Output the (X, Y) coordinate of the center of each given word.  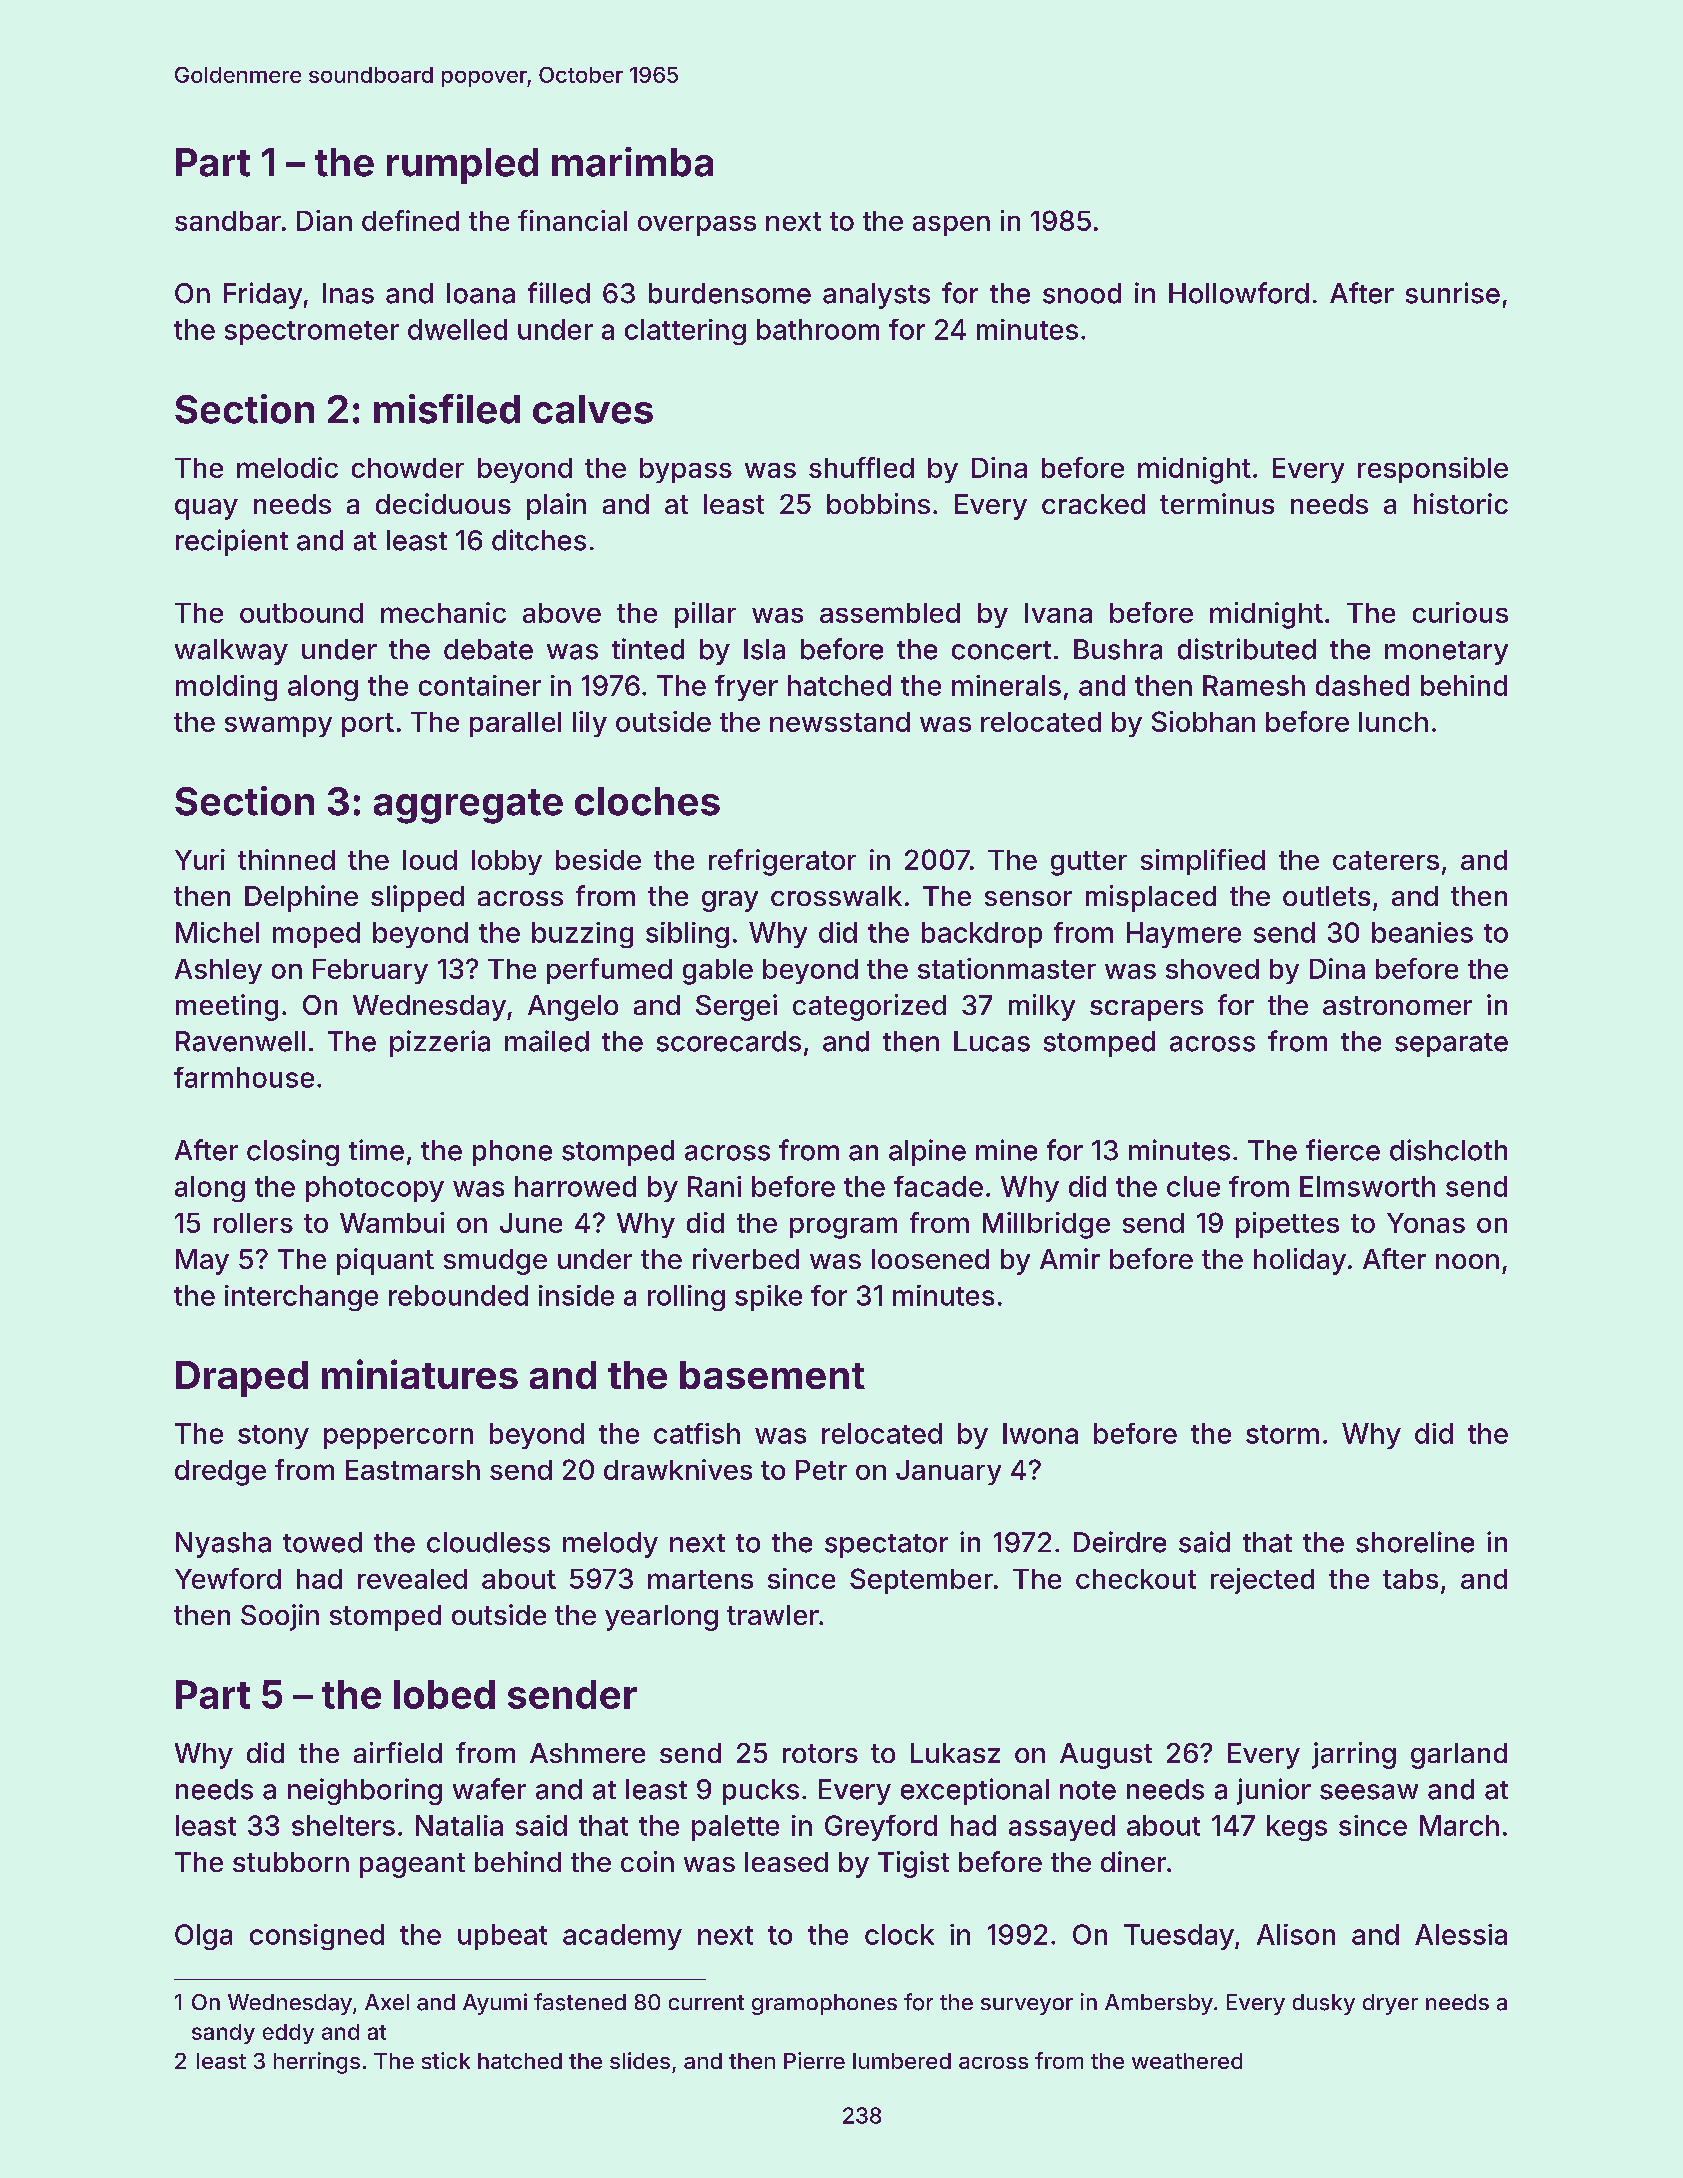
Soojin (280, 1617)
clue (1193, 1186)
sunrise (1453, 293)
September (921, 1581)
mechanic (443, 612)
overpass (697, 226)
